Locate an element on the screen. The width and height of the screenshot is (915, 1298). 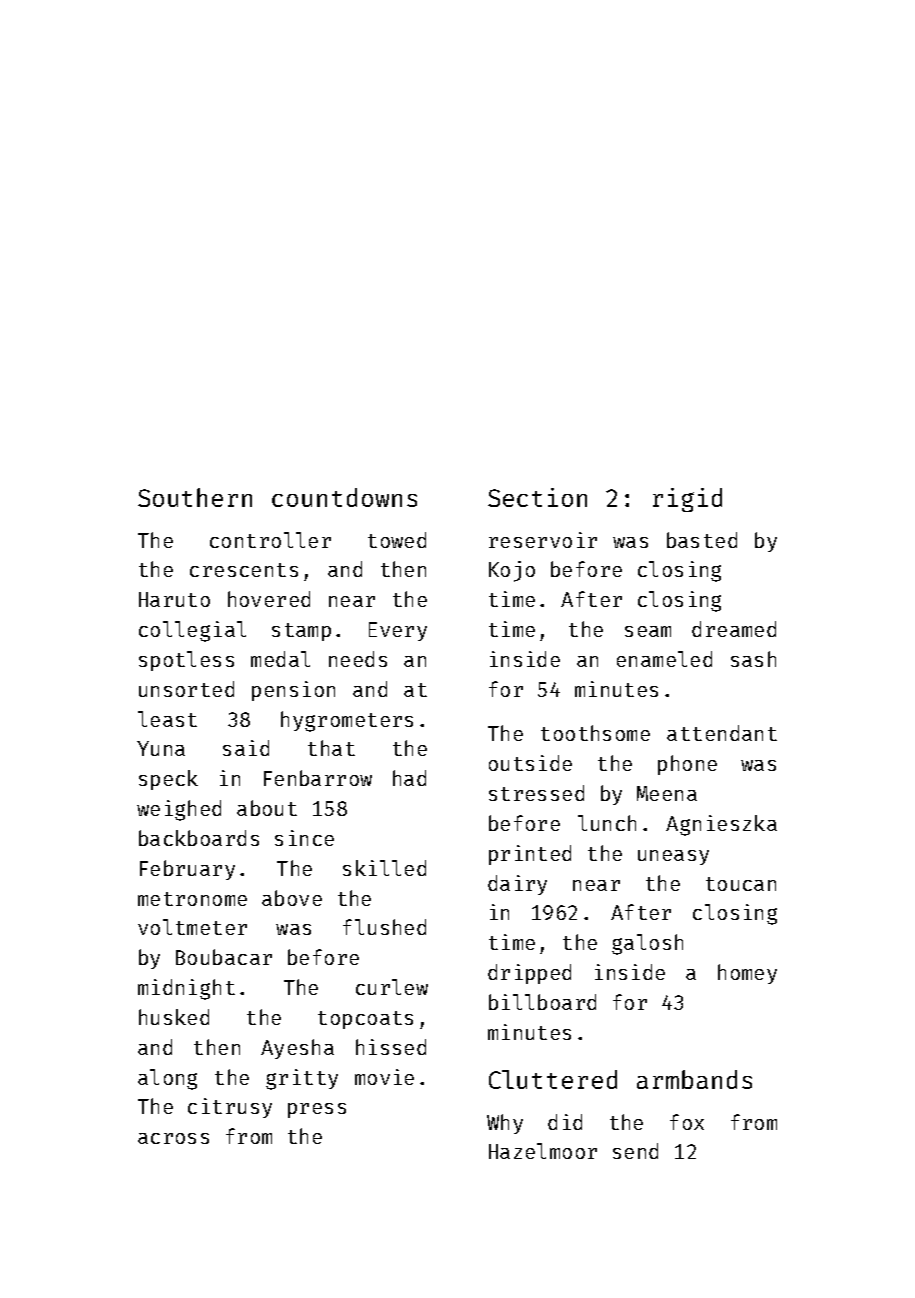
Boubacar is located at coordinates (224, 957).
